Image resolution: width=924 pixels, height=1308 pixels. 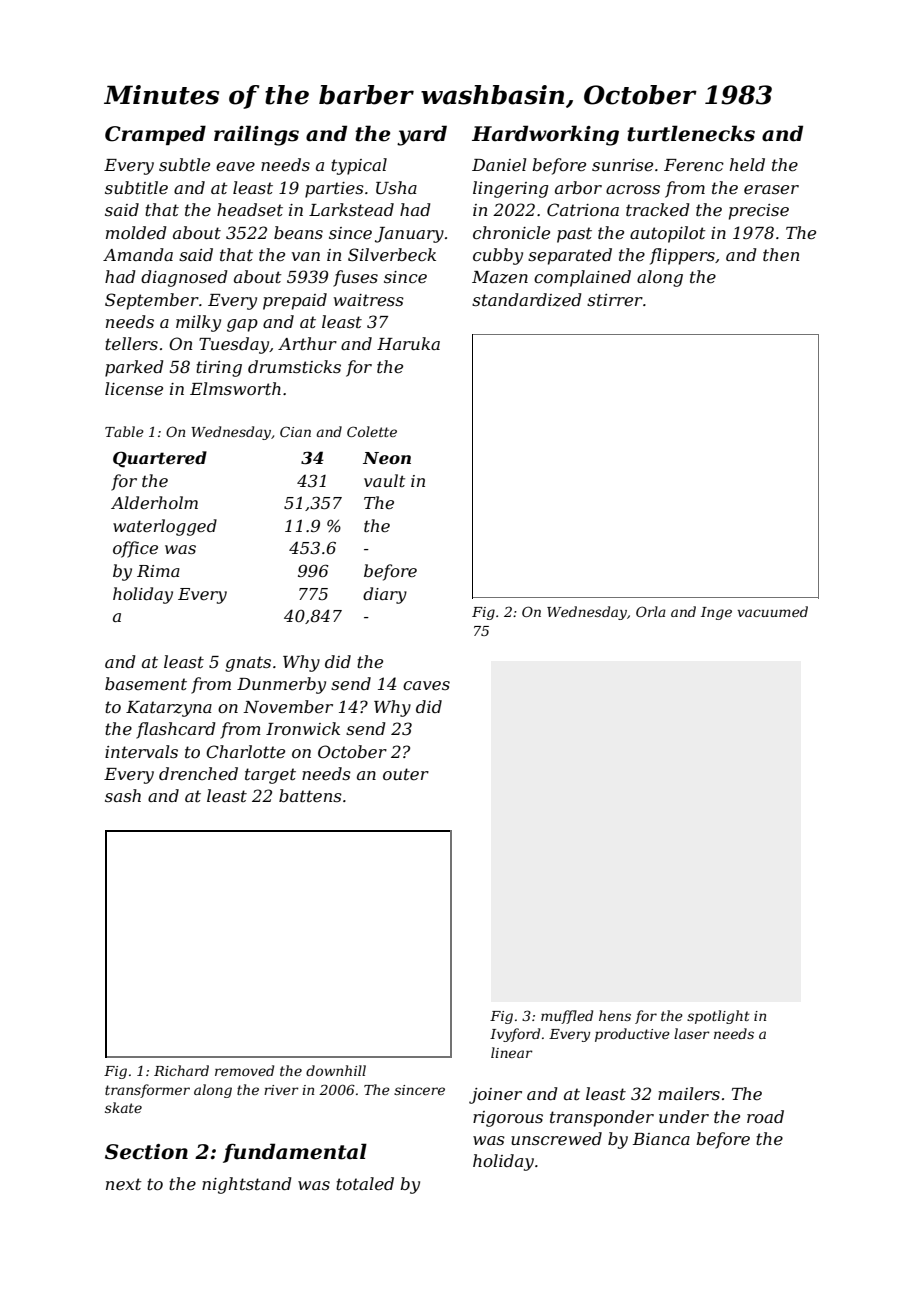 What do you see at coordinates (651, 611) in the document?
I see `Orla` at bounding box center [651, 611].
